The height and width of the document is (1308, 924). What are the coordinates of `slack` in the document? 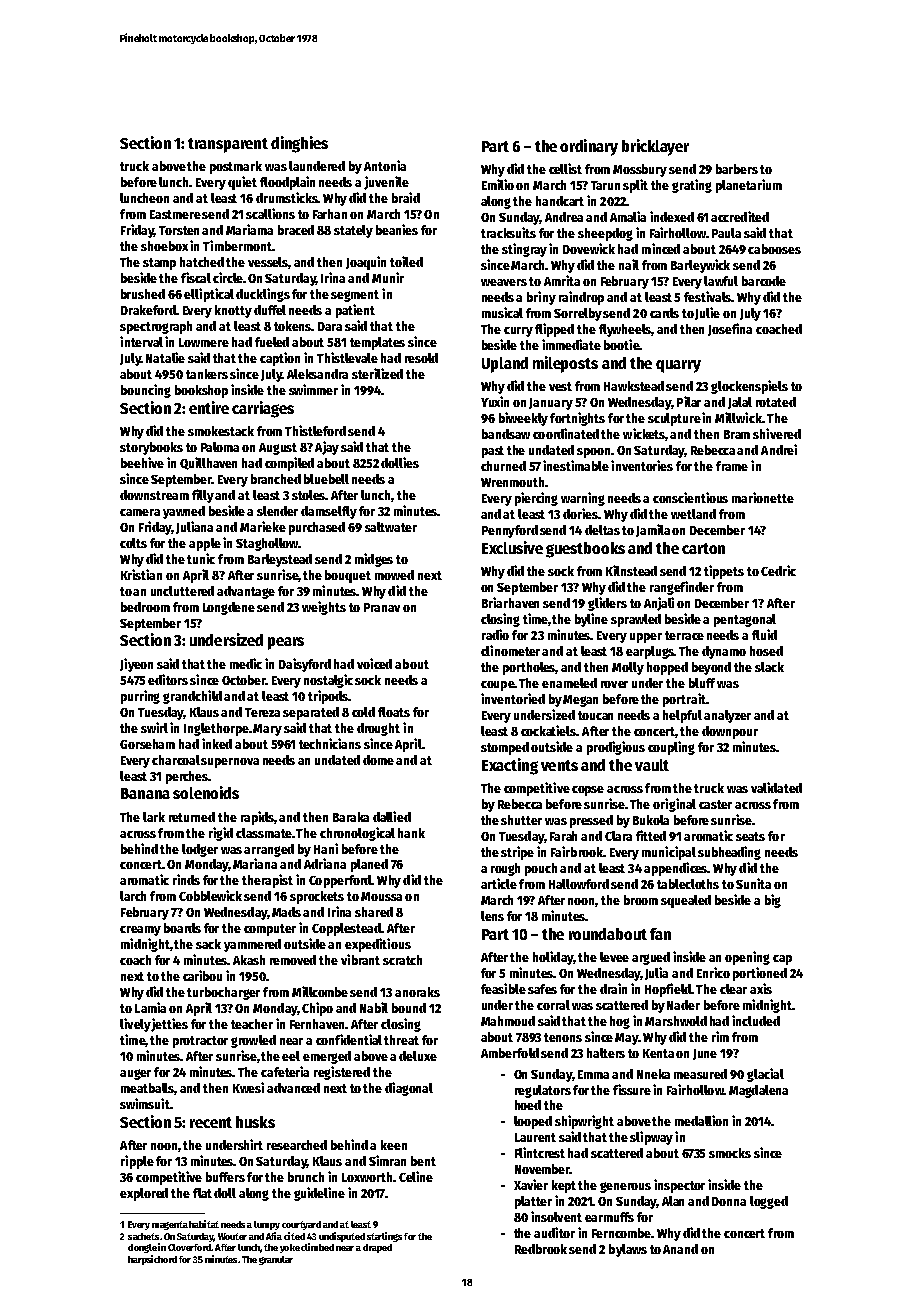 It's located at (769, 667).
